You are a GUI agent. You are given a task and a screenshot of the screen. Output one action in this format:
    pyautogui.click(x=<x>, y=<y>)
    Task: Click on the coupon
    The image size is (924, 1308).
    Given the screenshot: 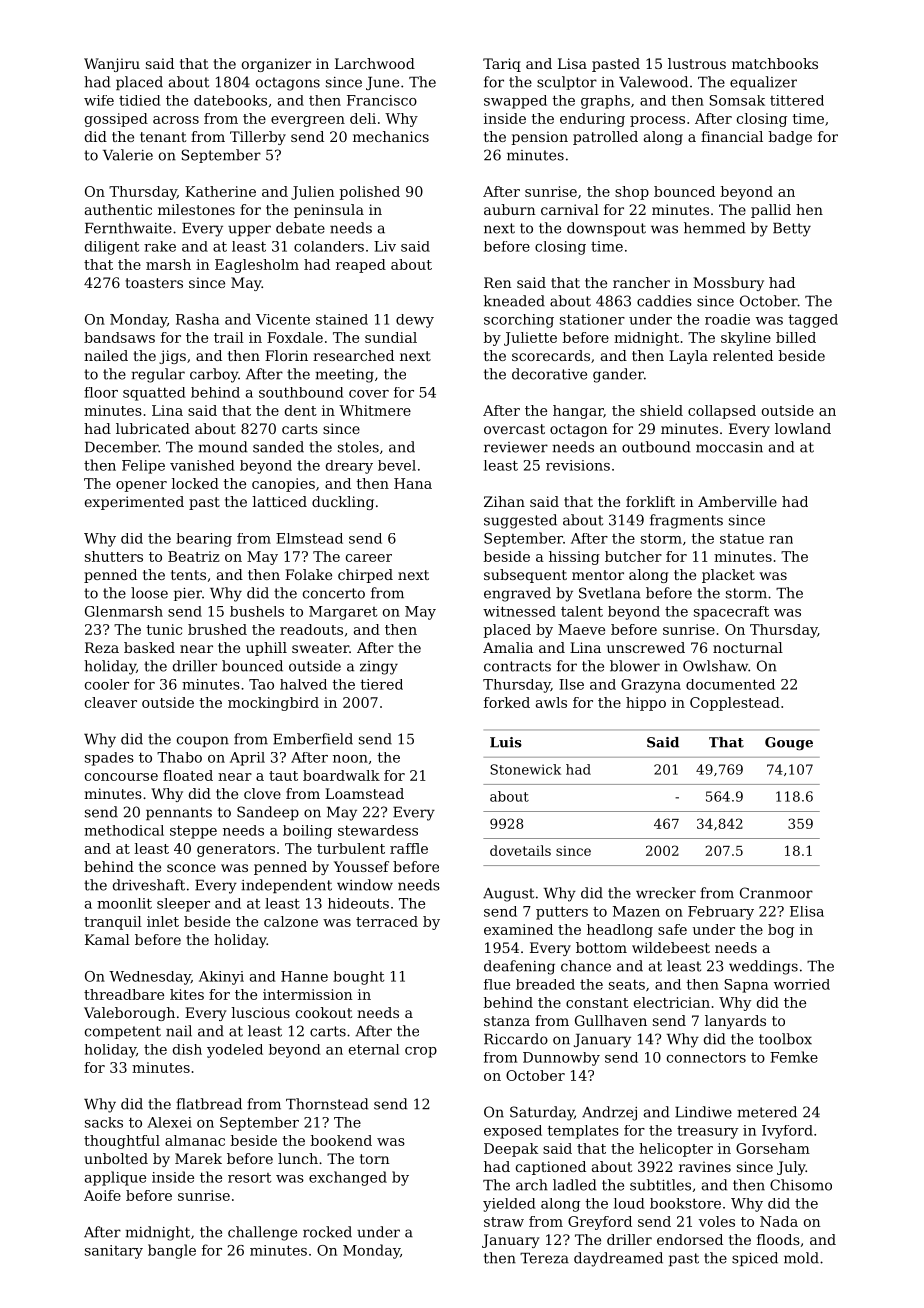 What is the action you would take?
    pyautogui.click(x=203, y=741)
